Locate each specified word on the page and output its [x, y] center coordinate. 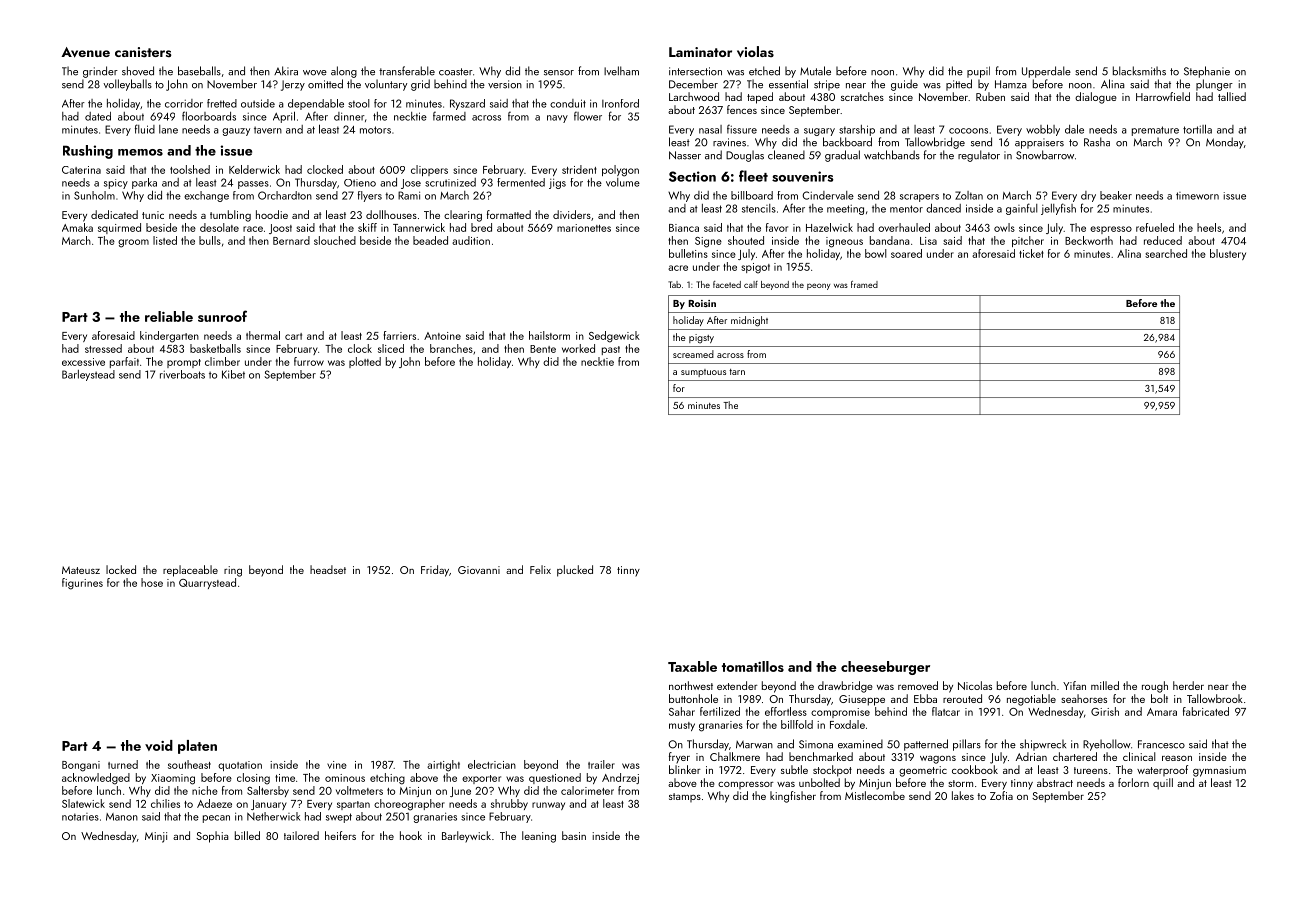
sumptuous [703, 373]
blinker [685, 769]
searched [1166, 253]
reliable [169, 316]
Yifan [1074, 685]
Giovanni [479, 570]
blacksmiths [1139, 71]
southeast [189, 764]
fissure [742, 129]
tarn [737, 372]
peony [818, 286]
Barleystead [88, 375]
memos [140, 152]
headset [328, 569]
